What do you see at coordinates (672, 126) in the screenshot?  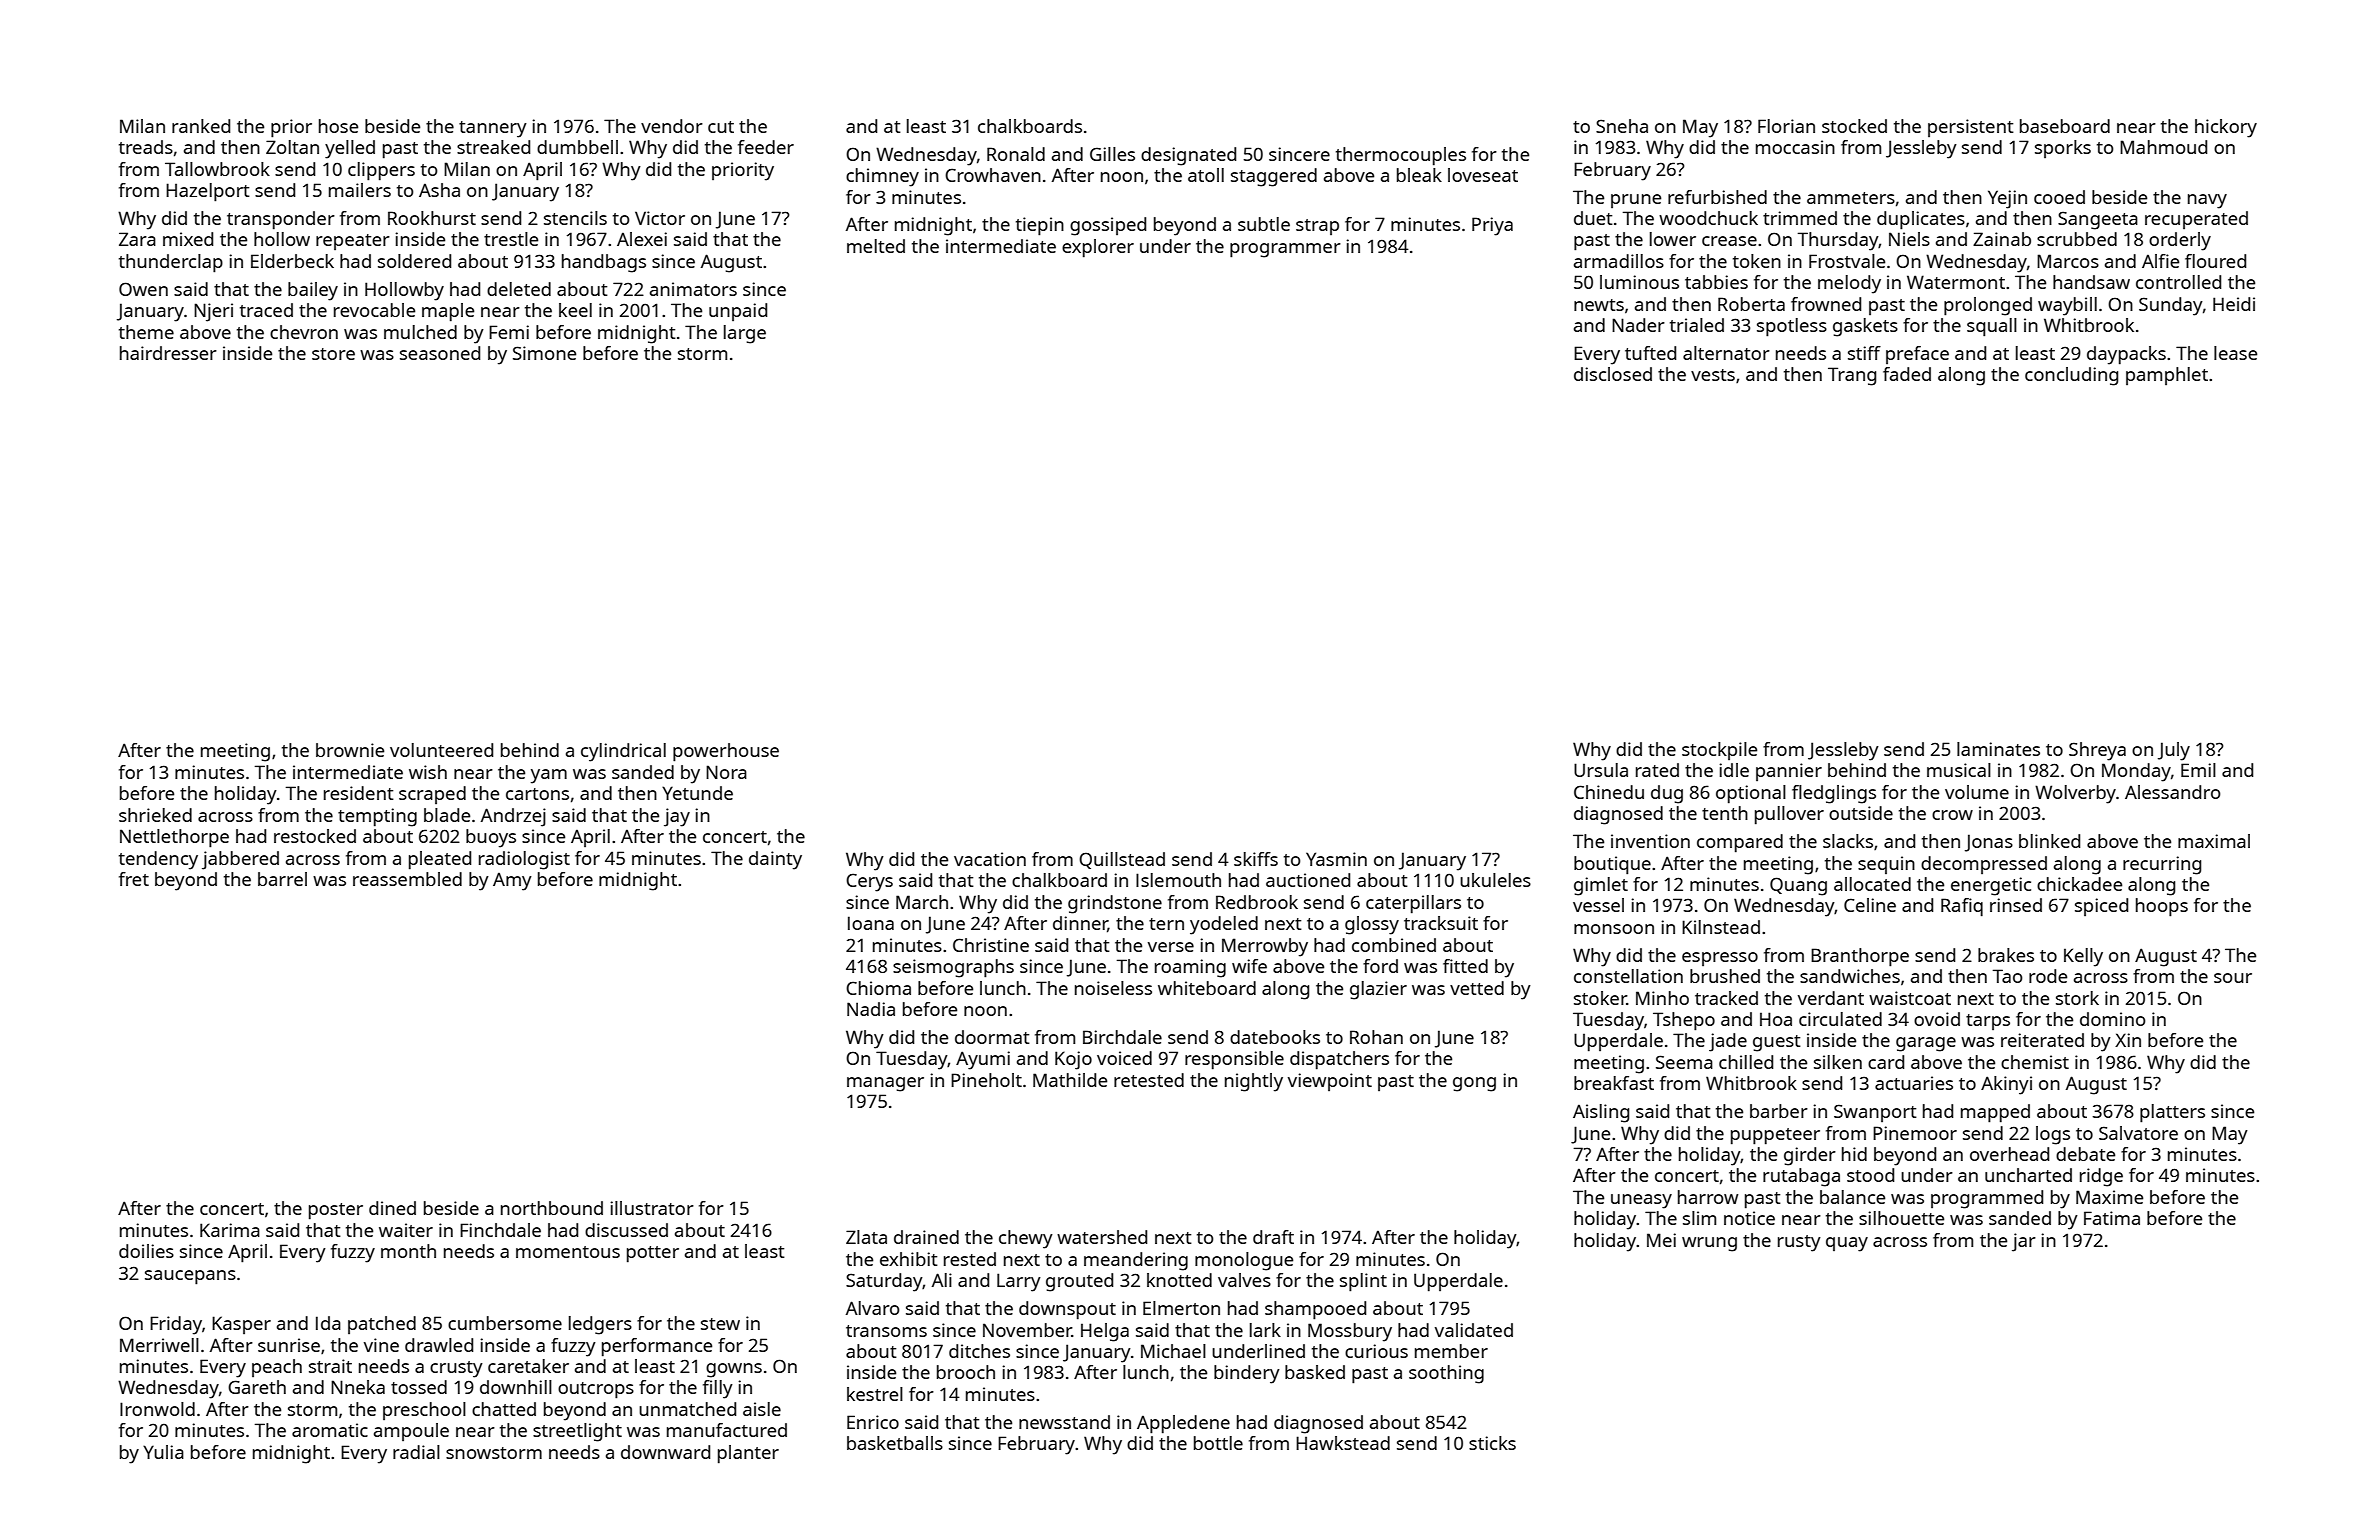 I see `vendor` at bounding box center [672, 126].
